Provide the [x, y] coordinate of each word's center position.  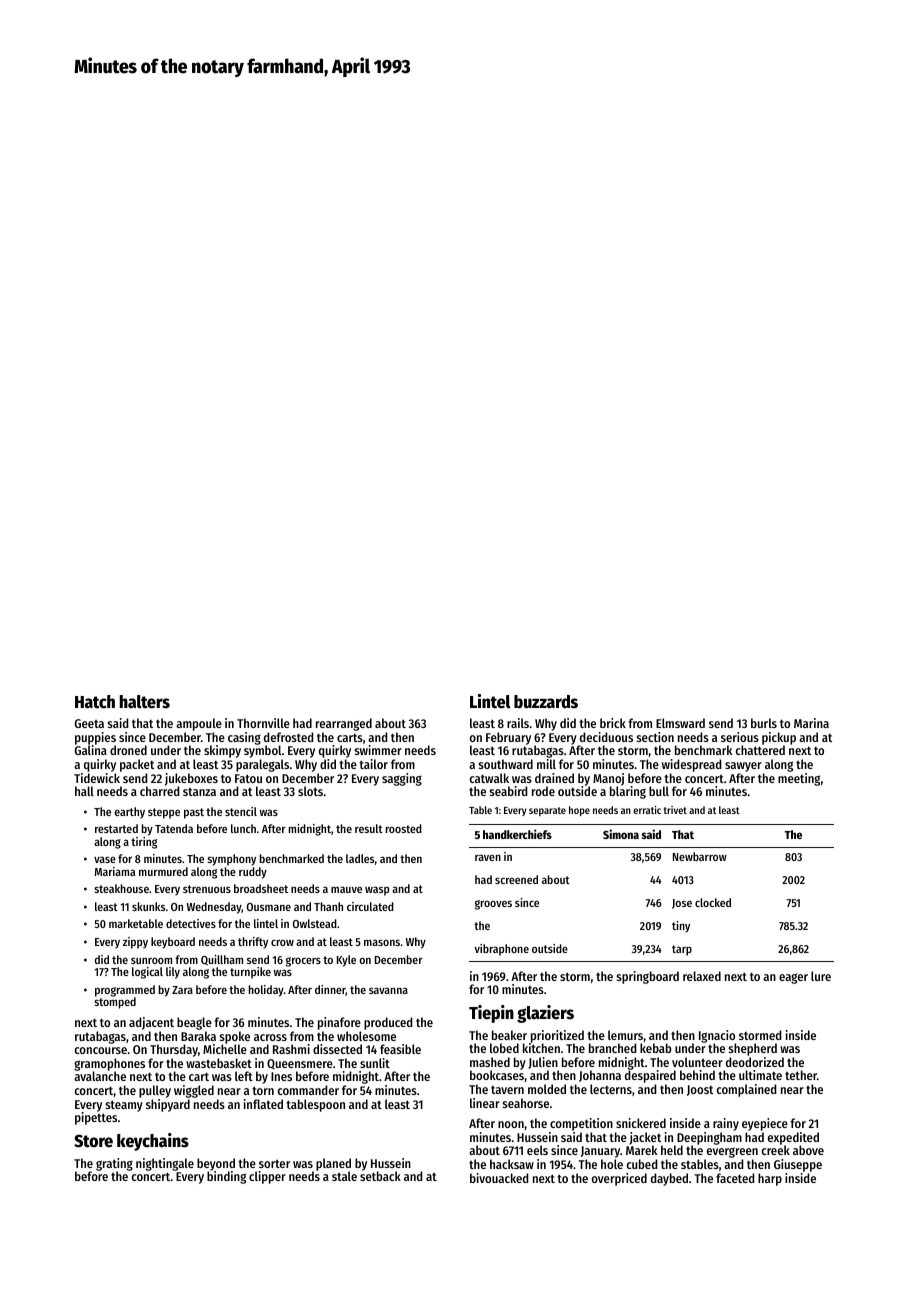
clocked [713, 902]
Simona [621, 834]
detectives [191, 923]
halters [144, 702]
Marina [811, 723]
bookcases [497, 1075]
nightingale [165, 1164]
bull [659, 791]
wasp [377, 891]
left [244, 1076]
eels [537, 1150]
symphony [231, 860]
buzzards [546, 702]
